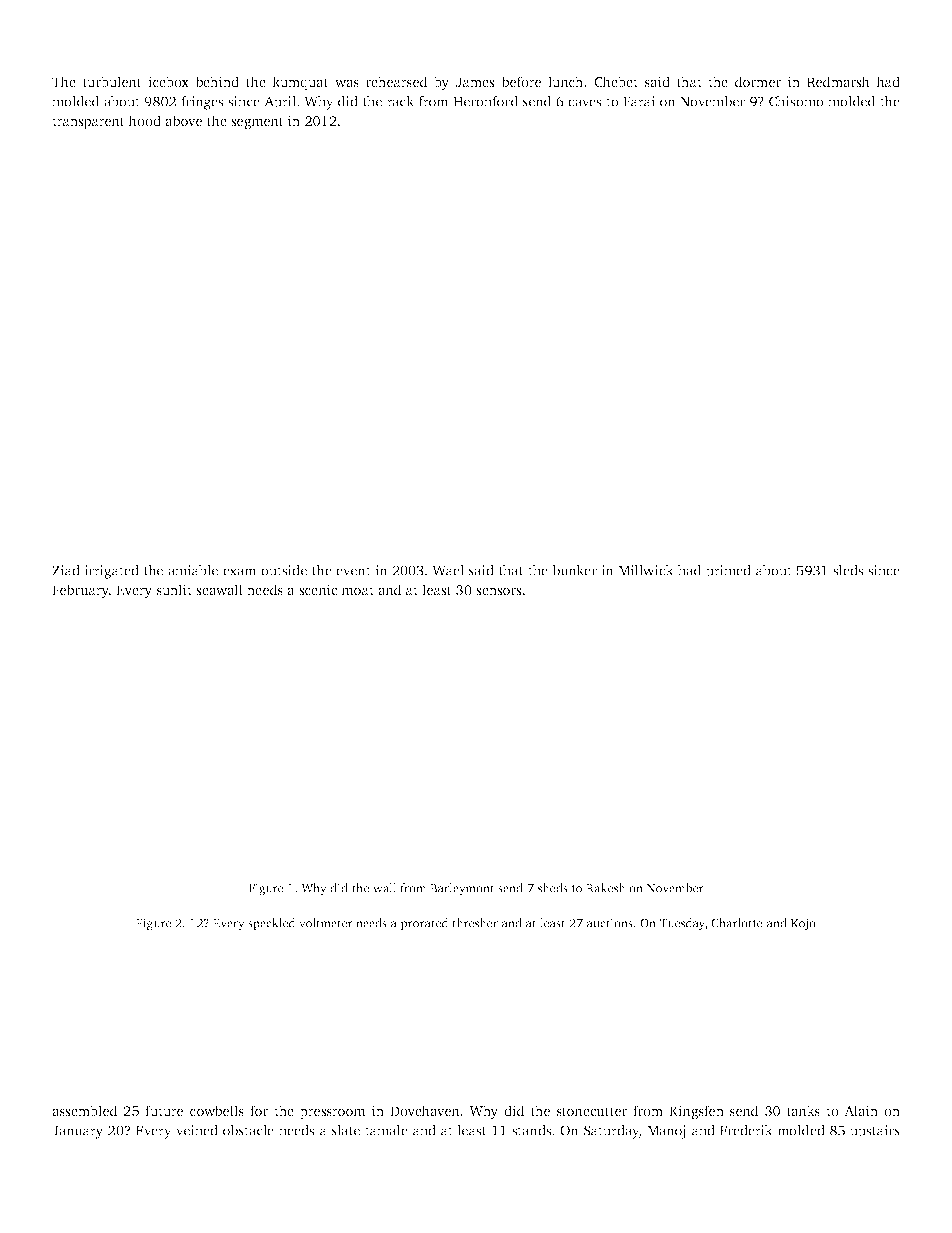 The image size is (952, 1233). What do you see at coordinates (183, 120) in the page?
I see `above` at bounding box center [183, 120].
